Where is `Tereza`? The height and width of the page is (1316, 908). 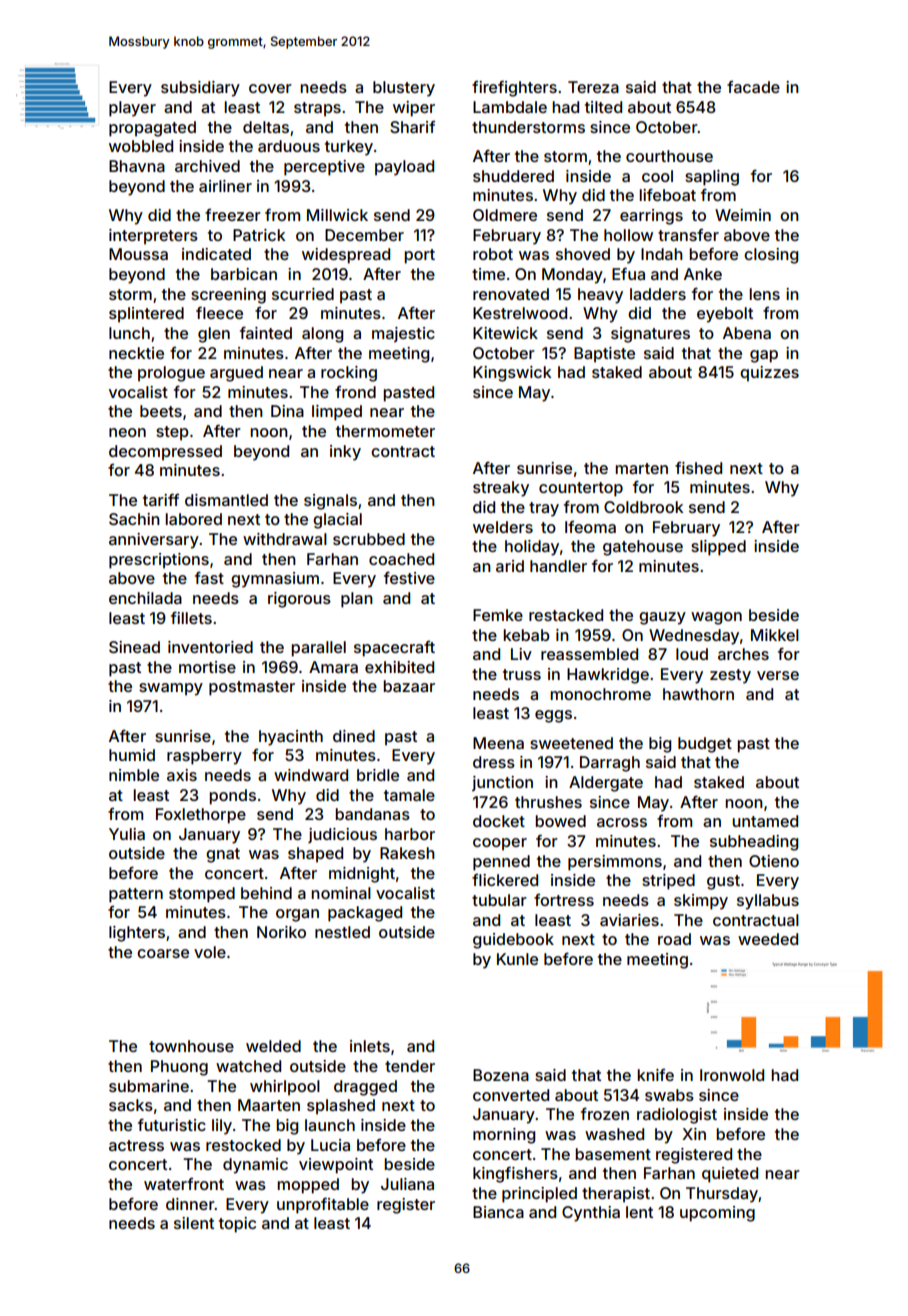 Tereza is located at coordinates (593, 87).
